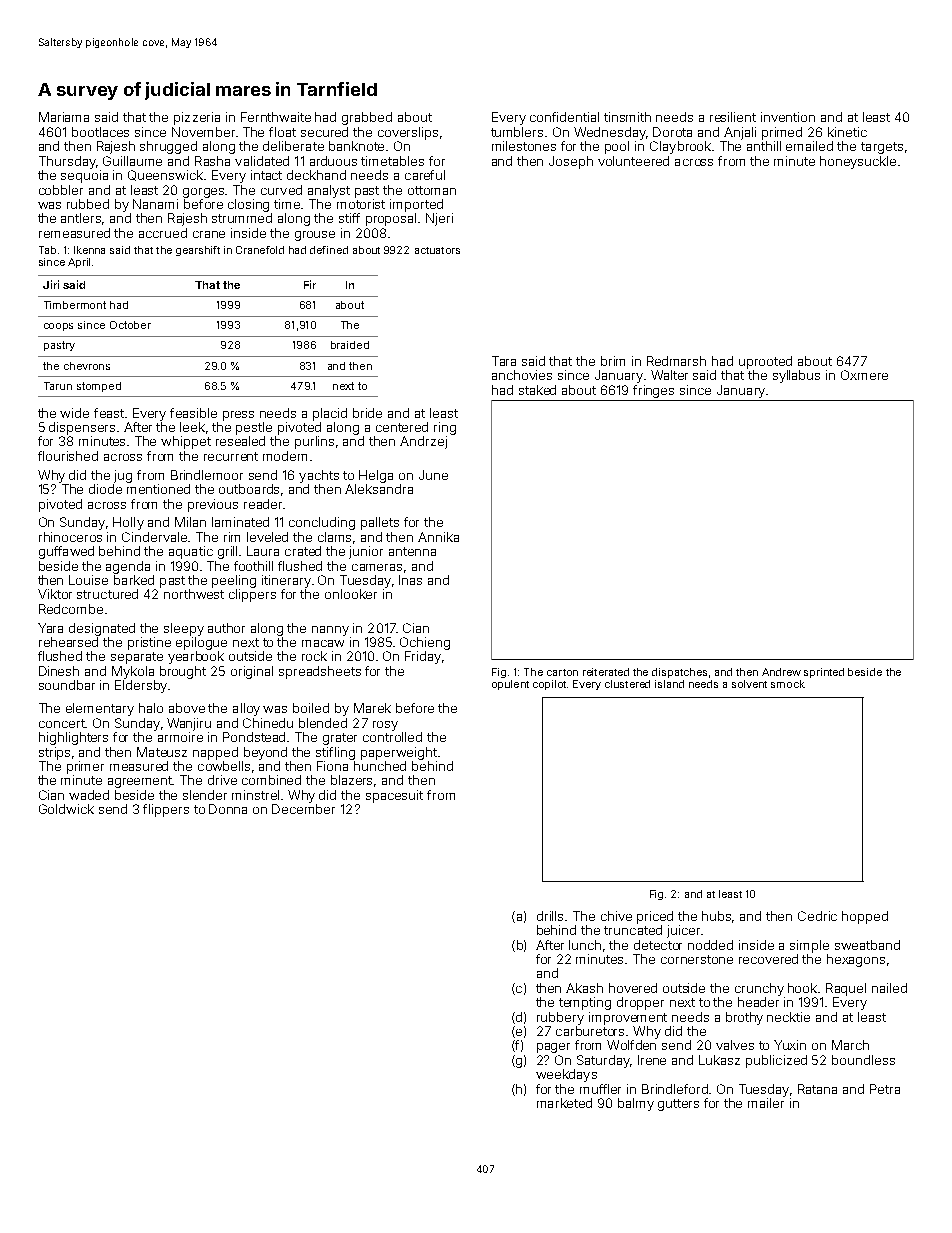 This document has height=1233, width=952. Describe the element at coordinates (564, 1103) in the document. I see `marketed` at that location.
